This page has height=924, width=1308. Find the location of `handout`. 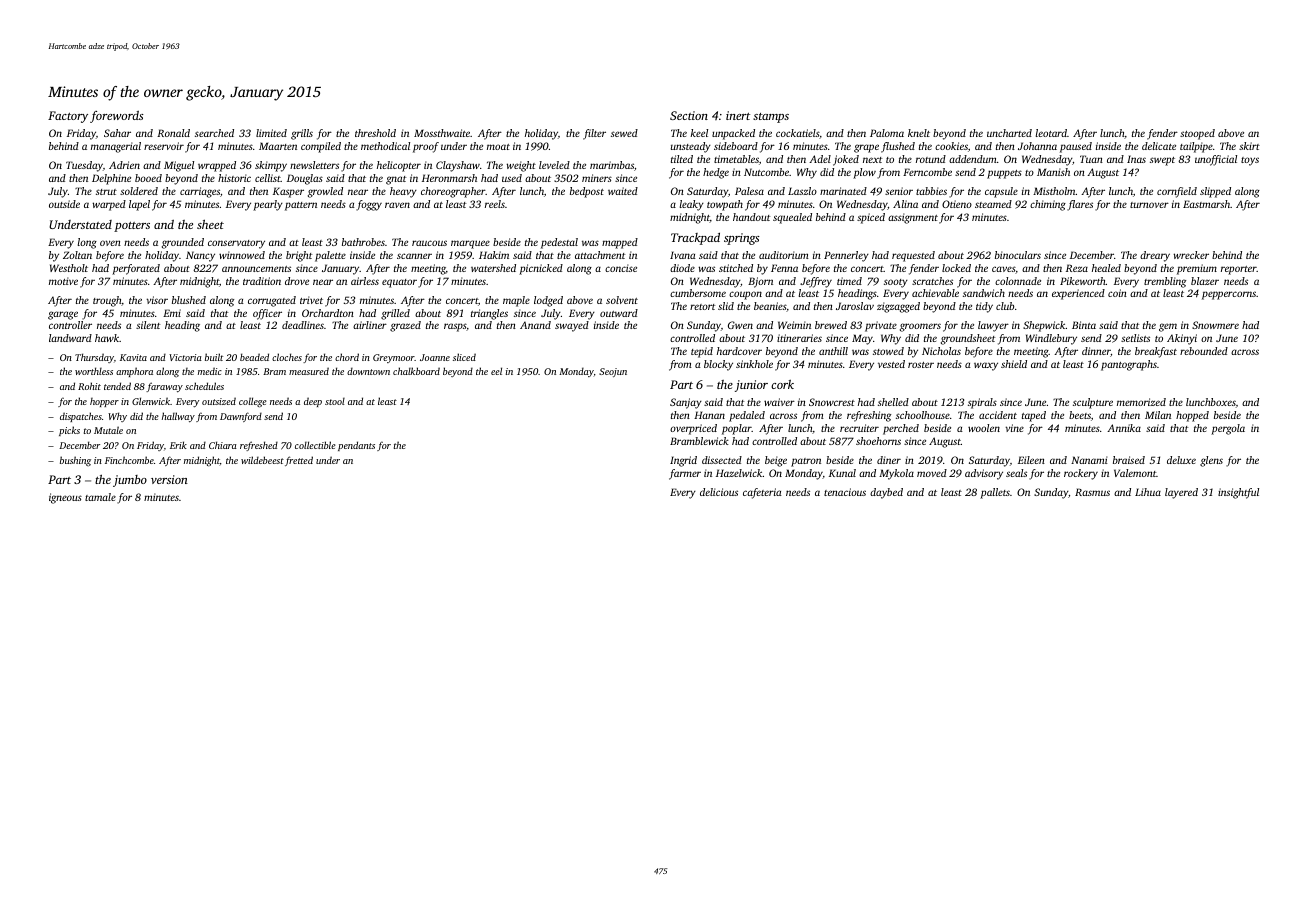

handout is located at coordinates (751, 217).
